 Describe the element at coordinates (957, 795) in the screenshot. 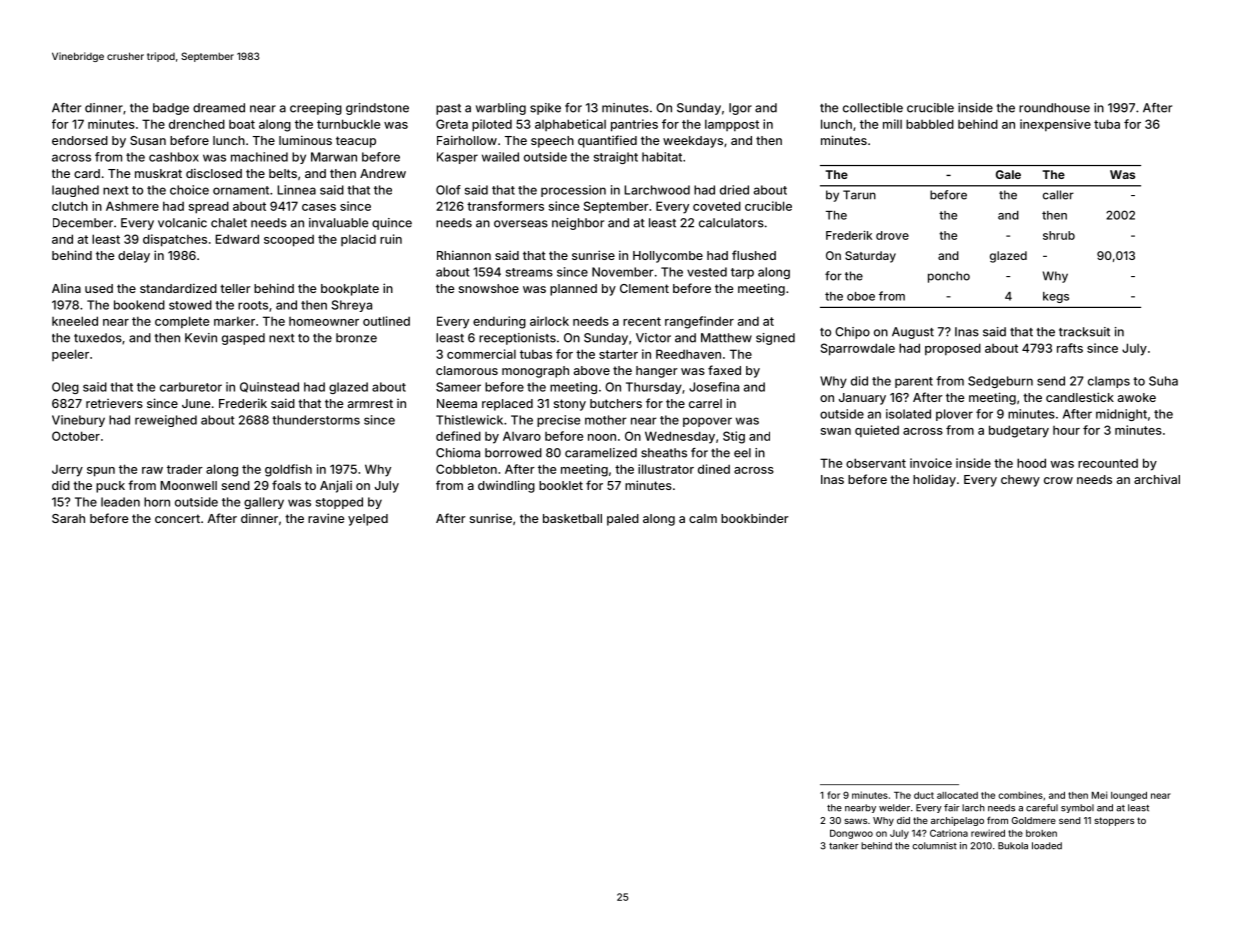

I see `allocated` at that location.
